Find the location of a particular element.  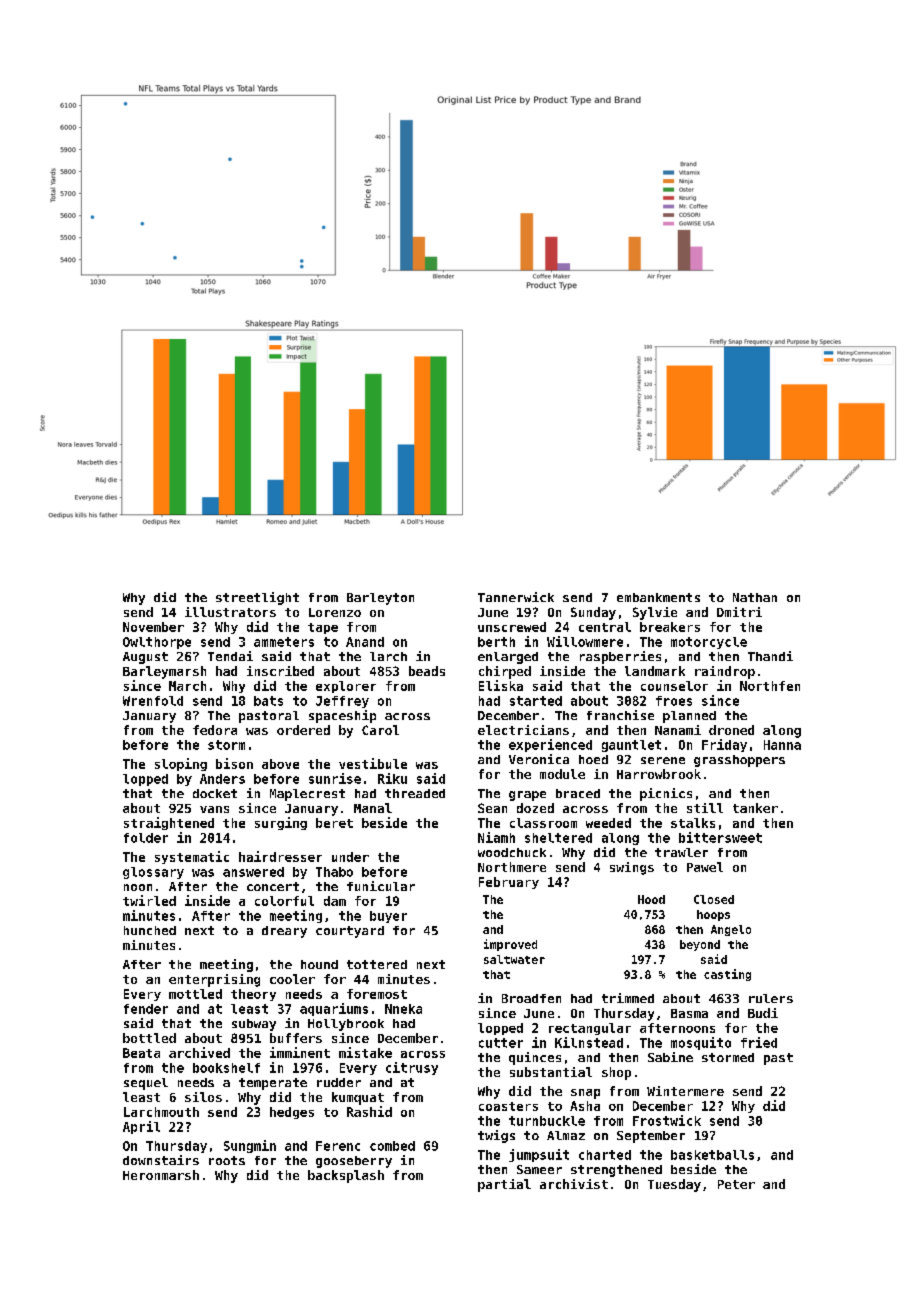

Barleymarsh is located at coordinates (164, 672).
